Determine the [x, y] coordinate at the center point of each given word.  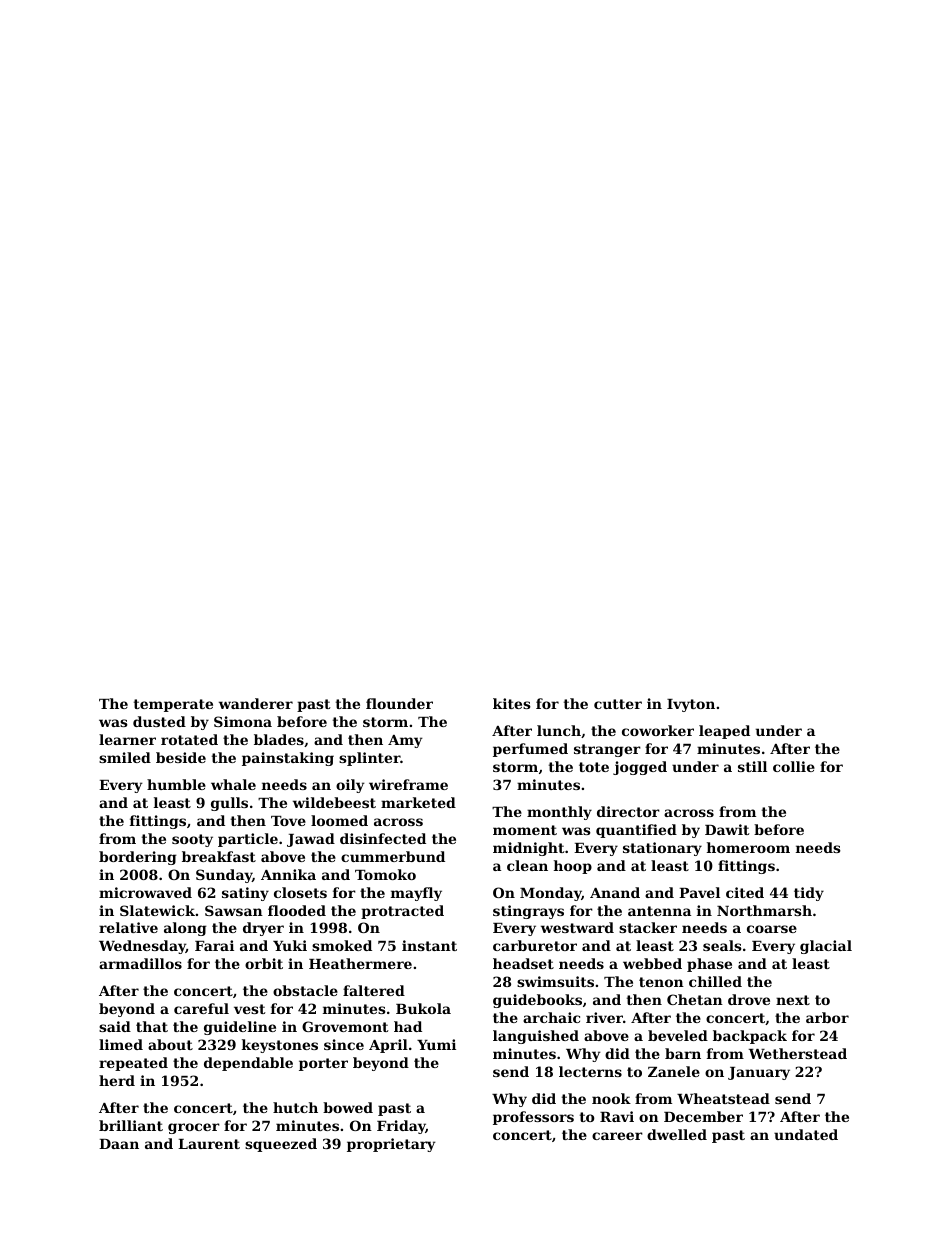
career [617, 1136]
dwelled [677, 1134]
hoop [573, 867]
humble [176, 784]
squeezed [281, 1145]
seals [722, 945]
